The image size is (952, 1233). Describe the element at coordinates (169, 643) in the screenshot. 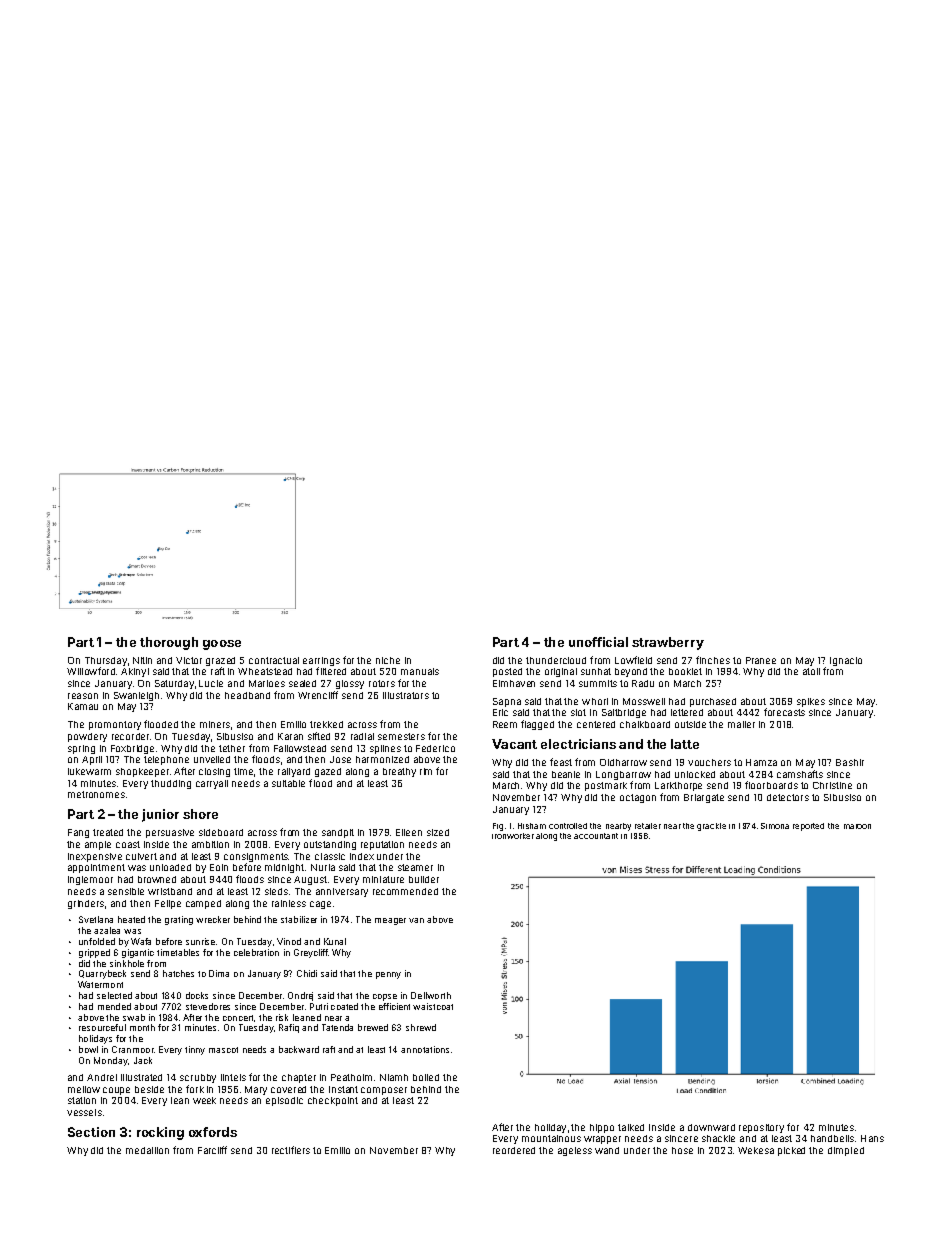

I see `thorough` at that location.
